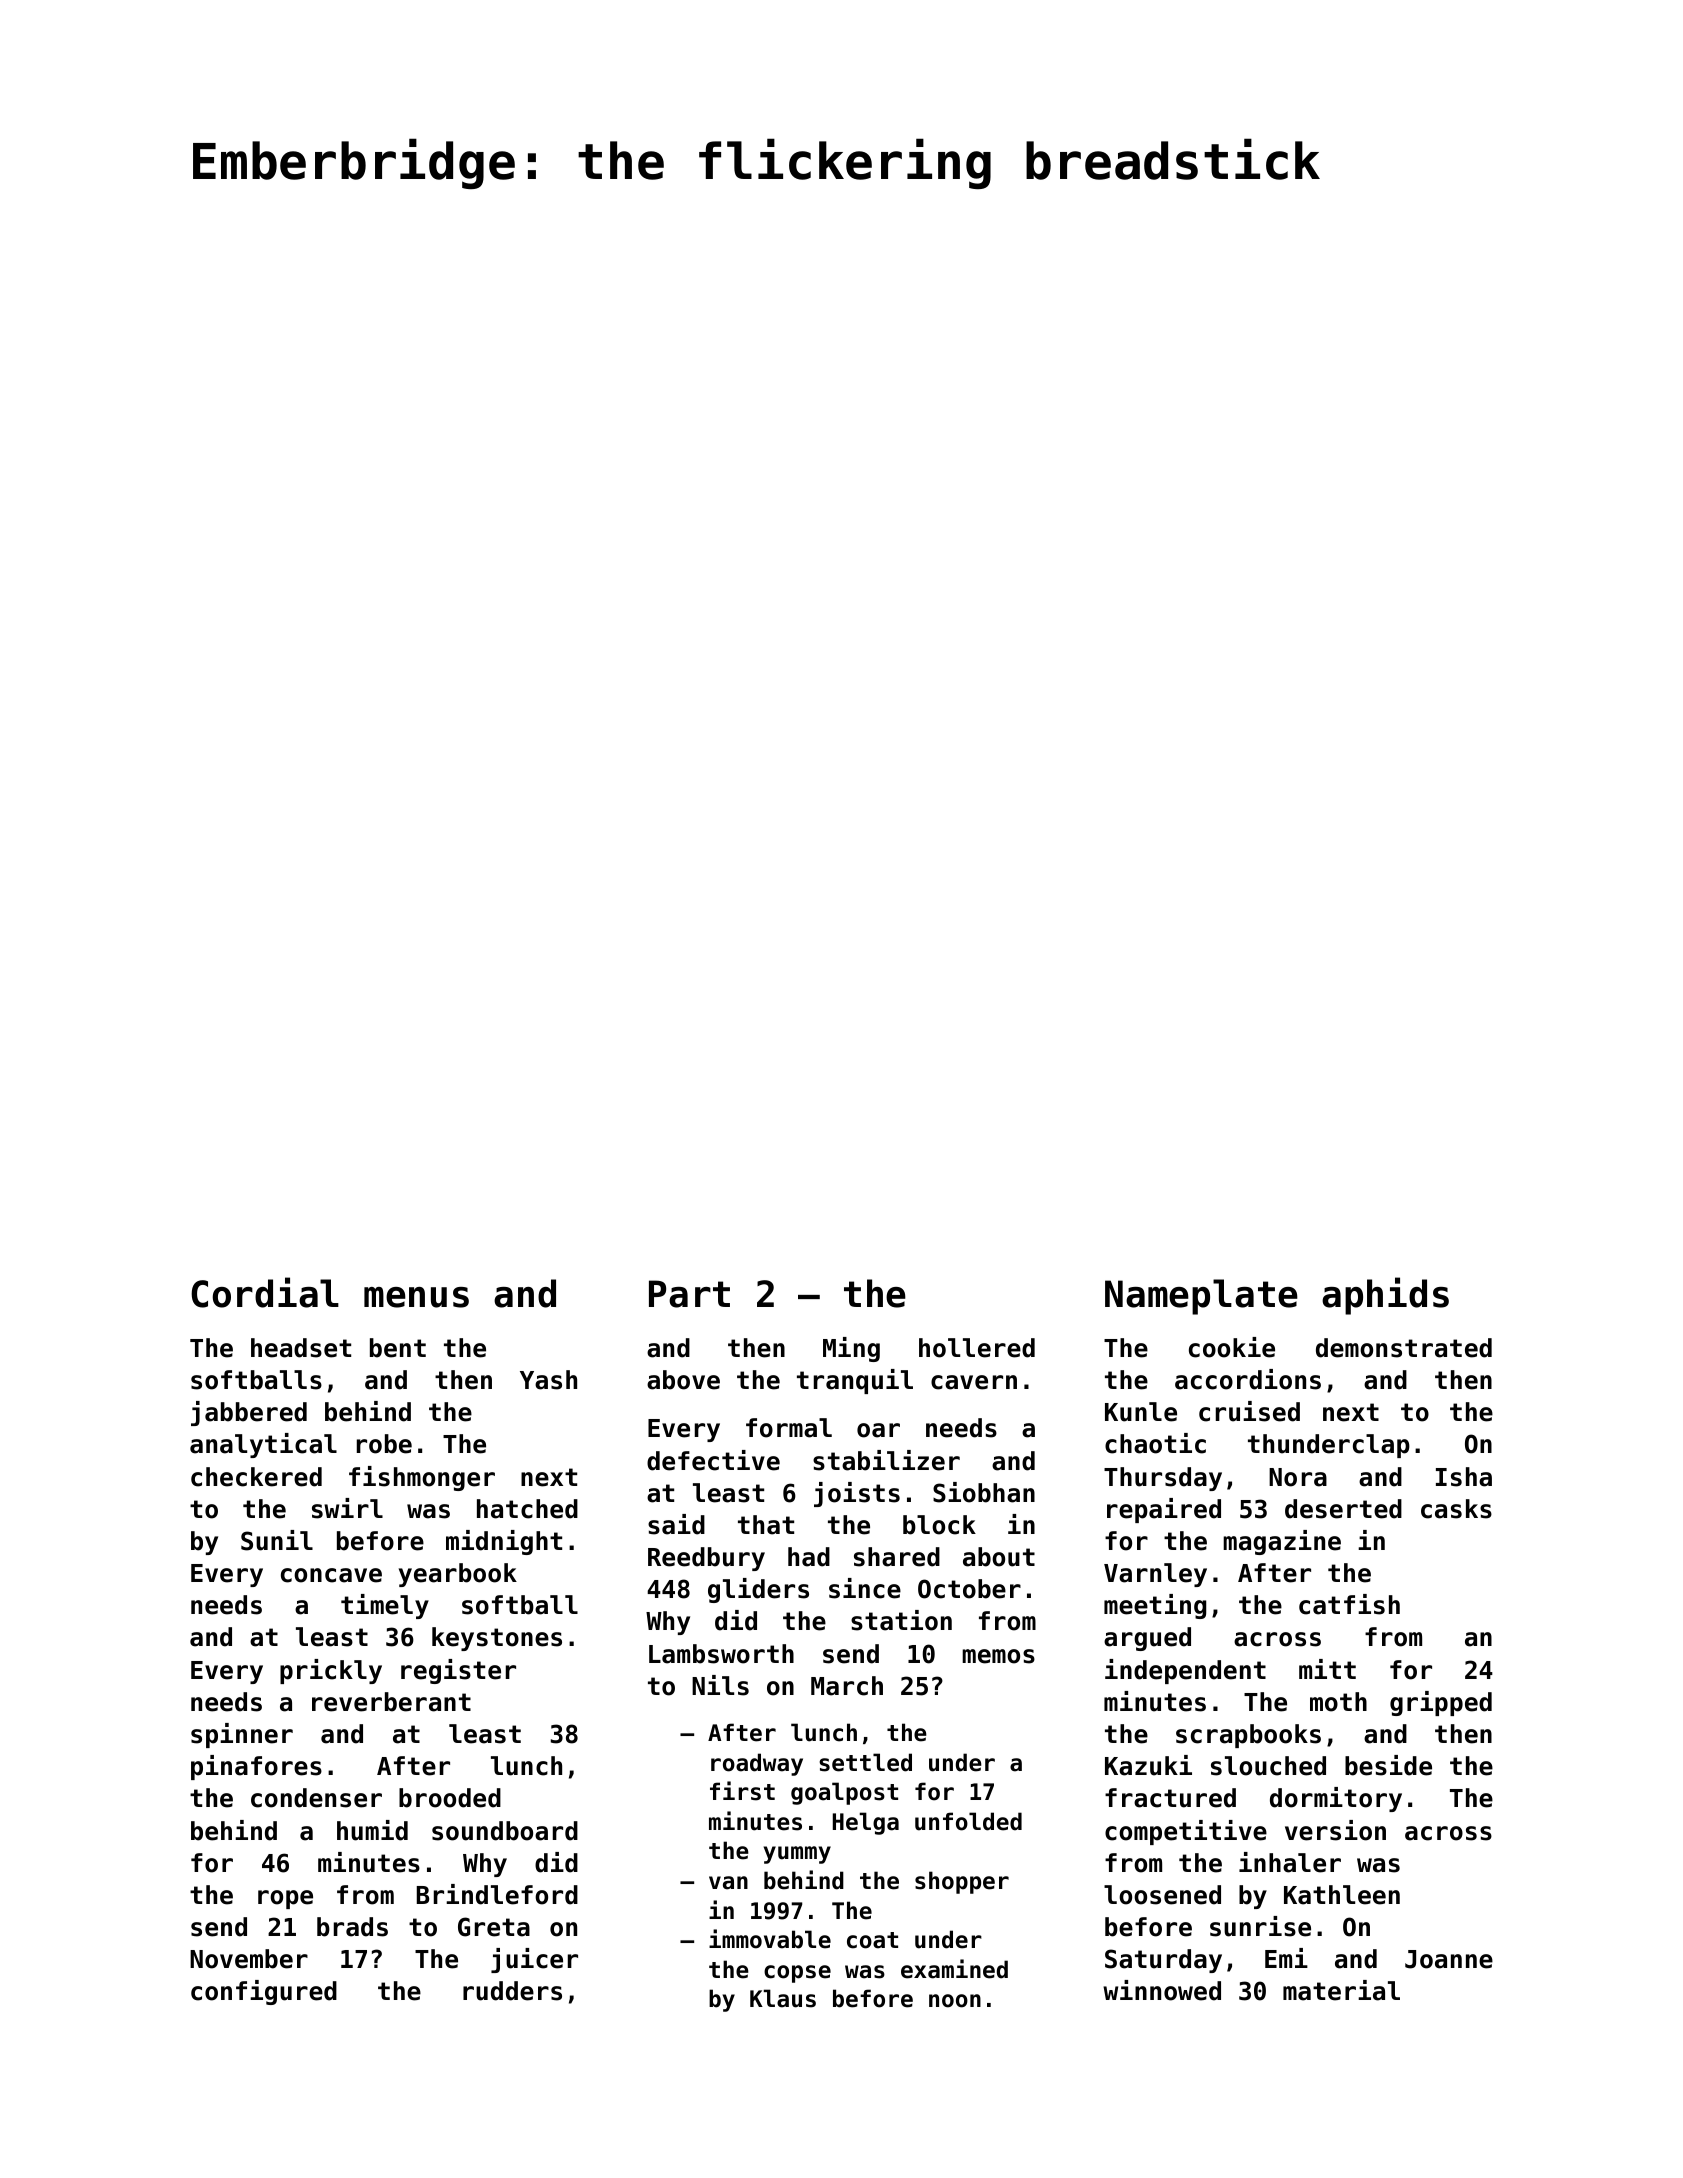 The image size is (1683, 2178). What do you see at coordinates (331, 1575) in the screenshot?
I see `concave` at bounding box center [331, 1575].
